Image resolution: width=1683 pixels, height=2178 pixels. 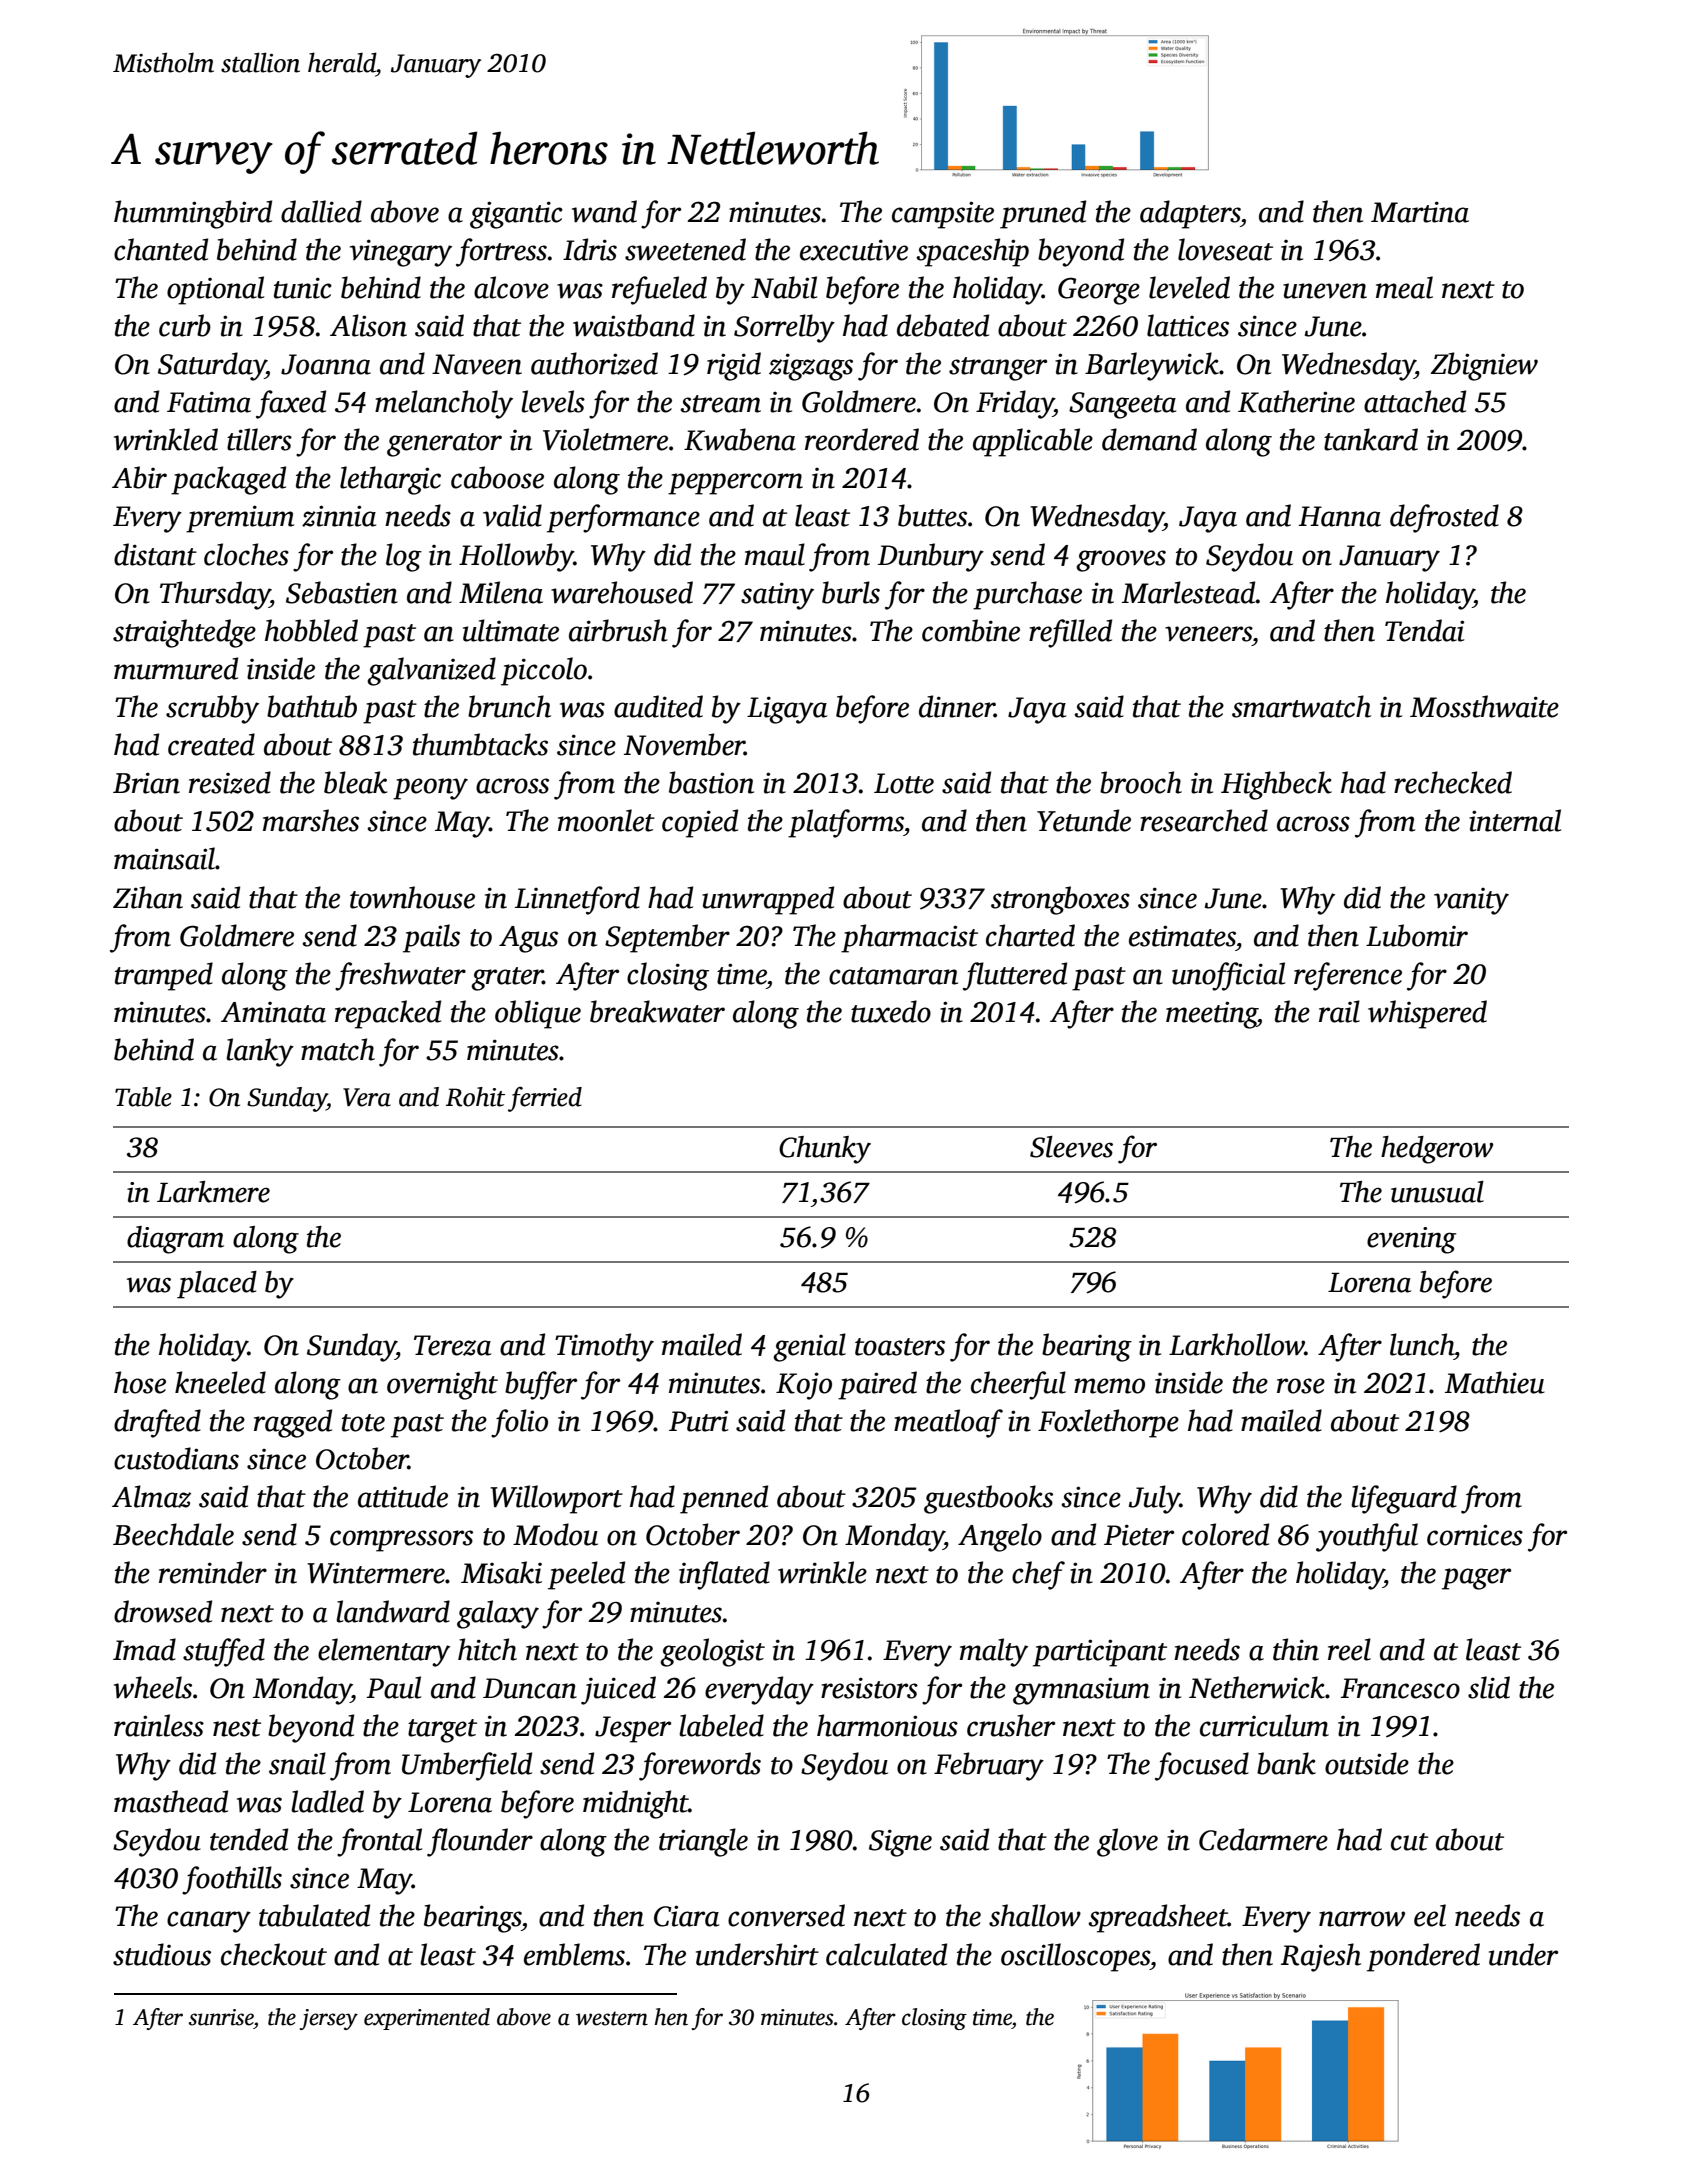 I want to click on platforms, so click(x=846, y=823).
